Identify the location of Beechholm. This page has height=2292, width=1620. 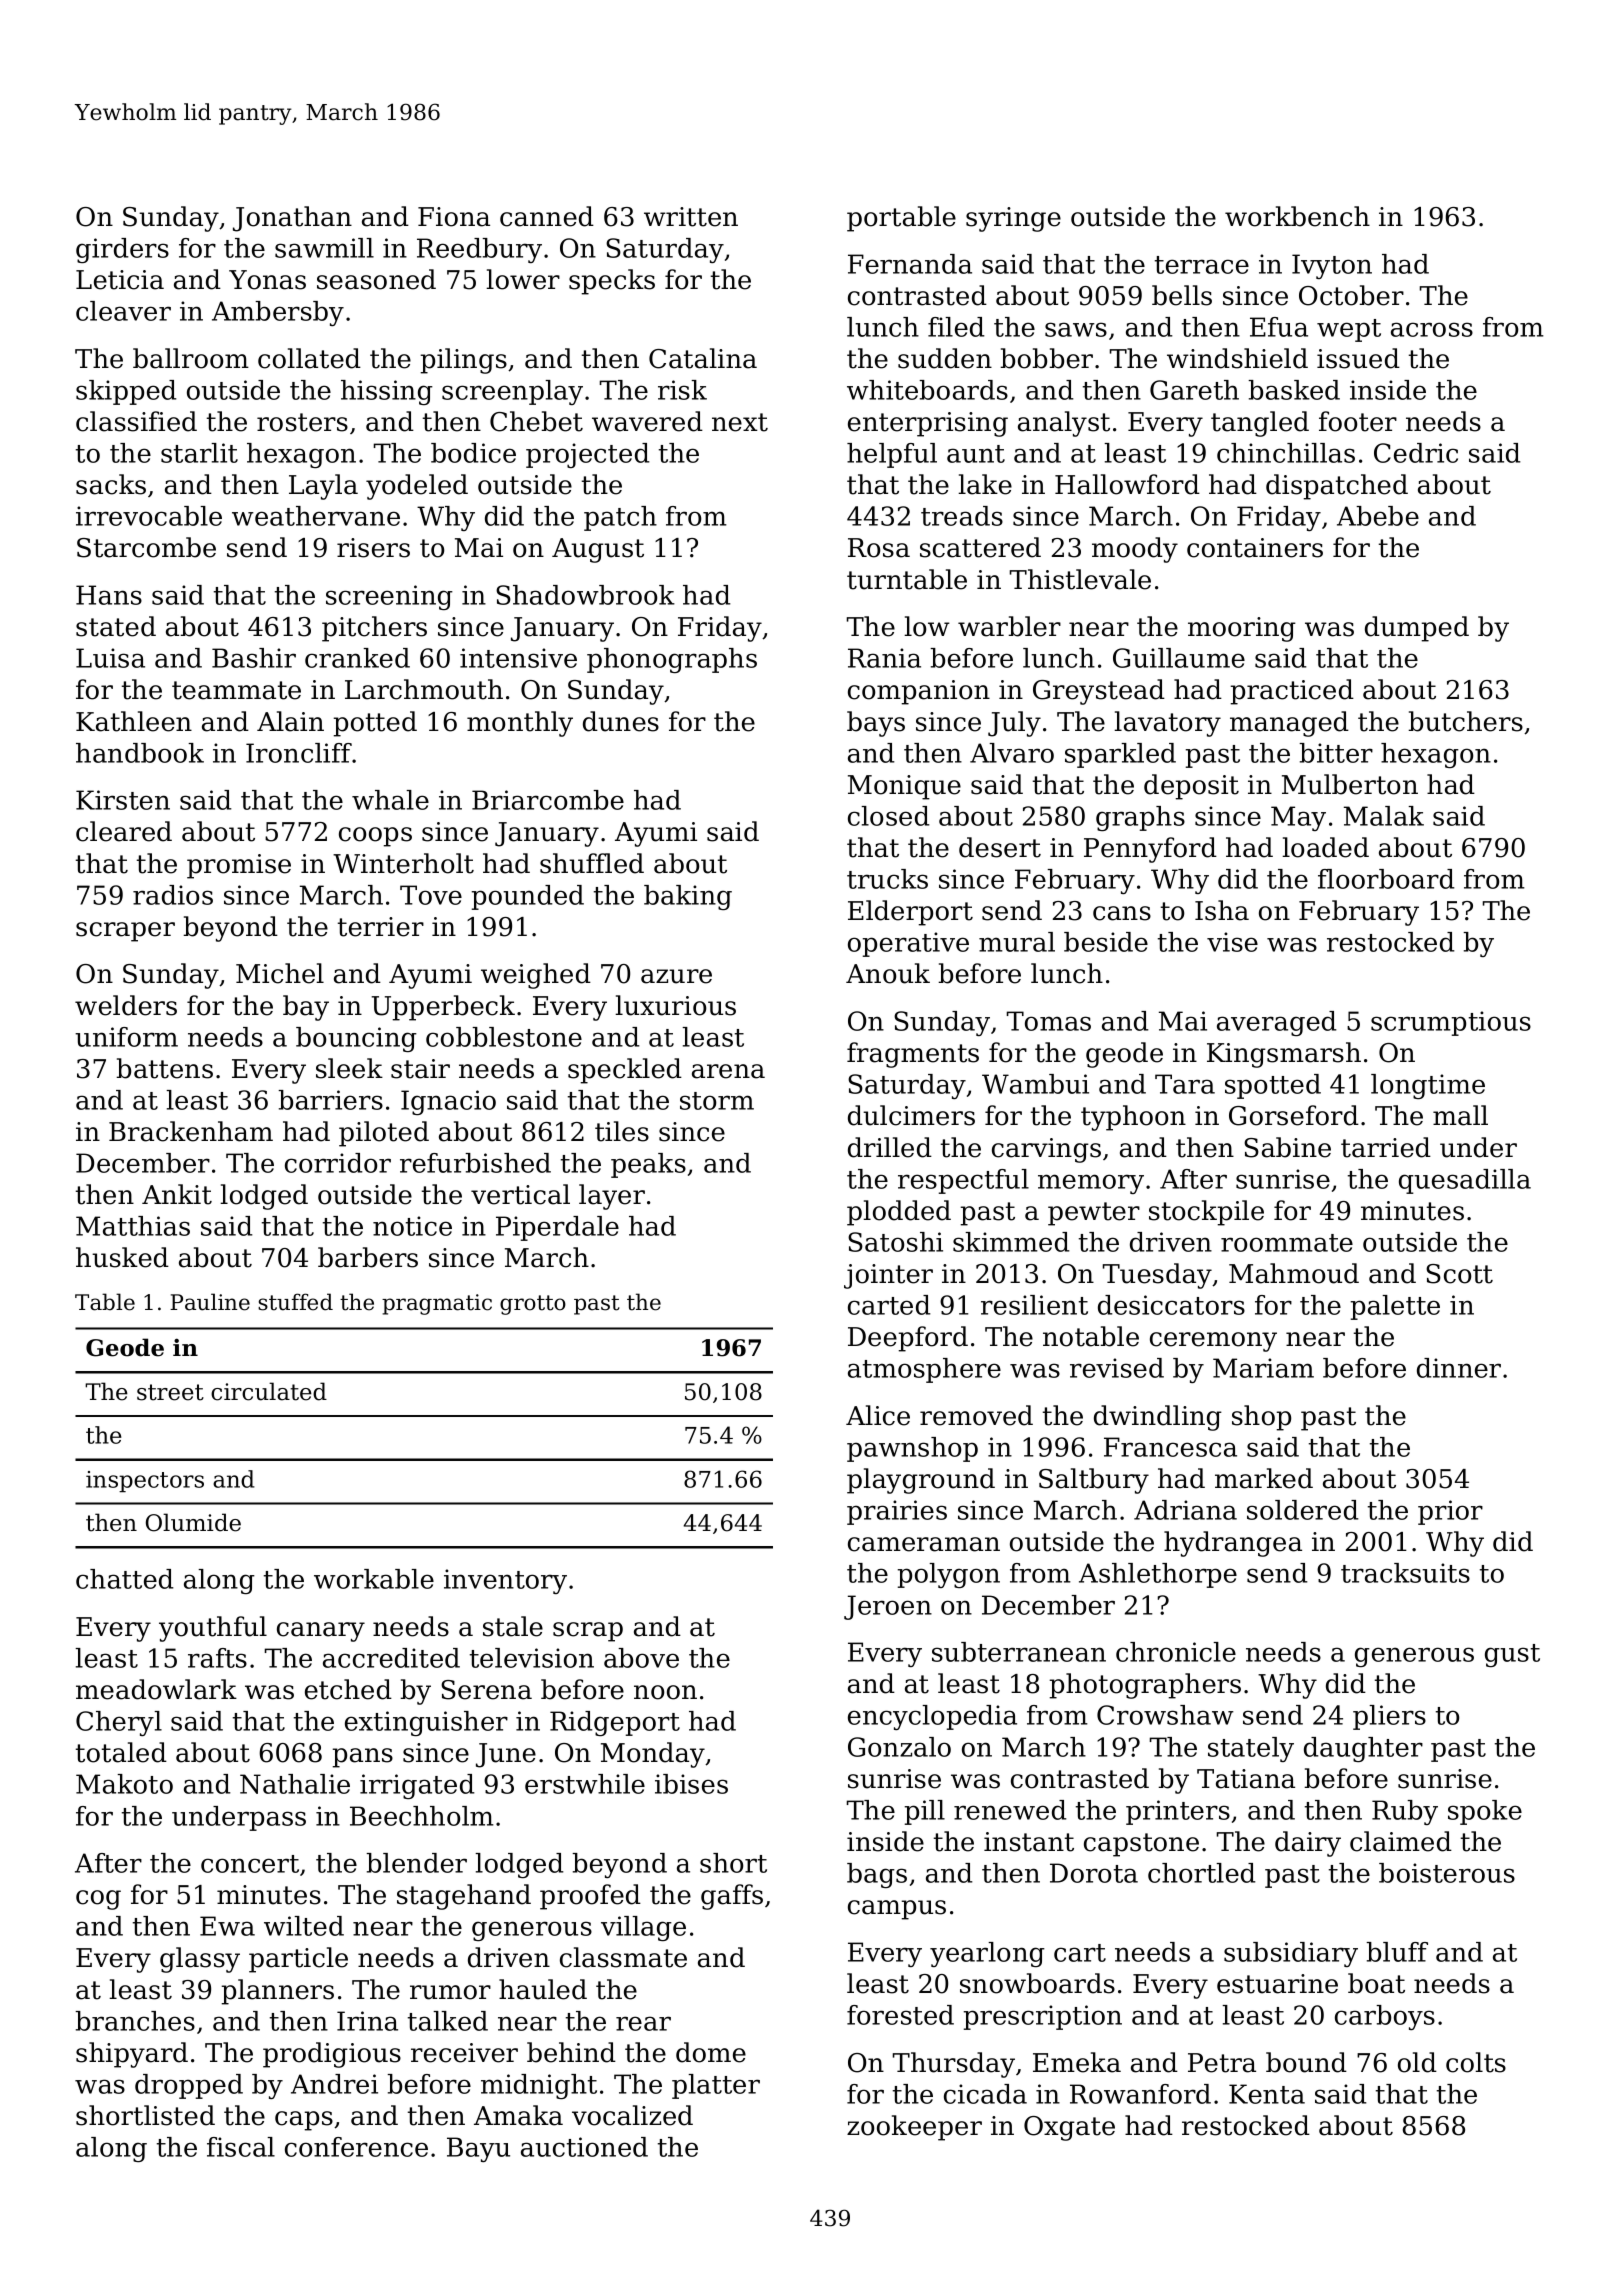
(422, 1816).
